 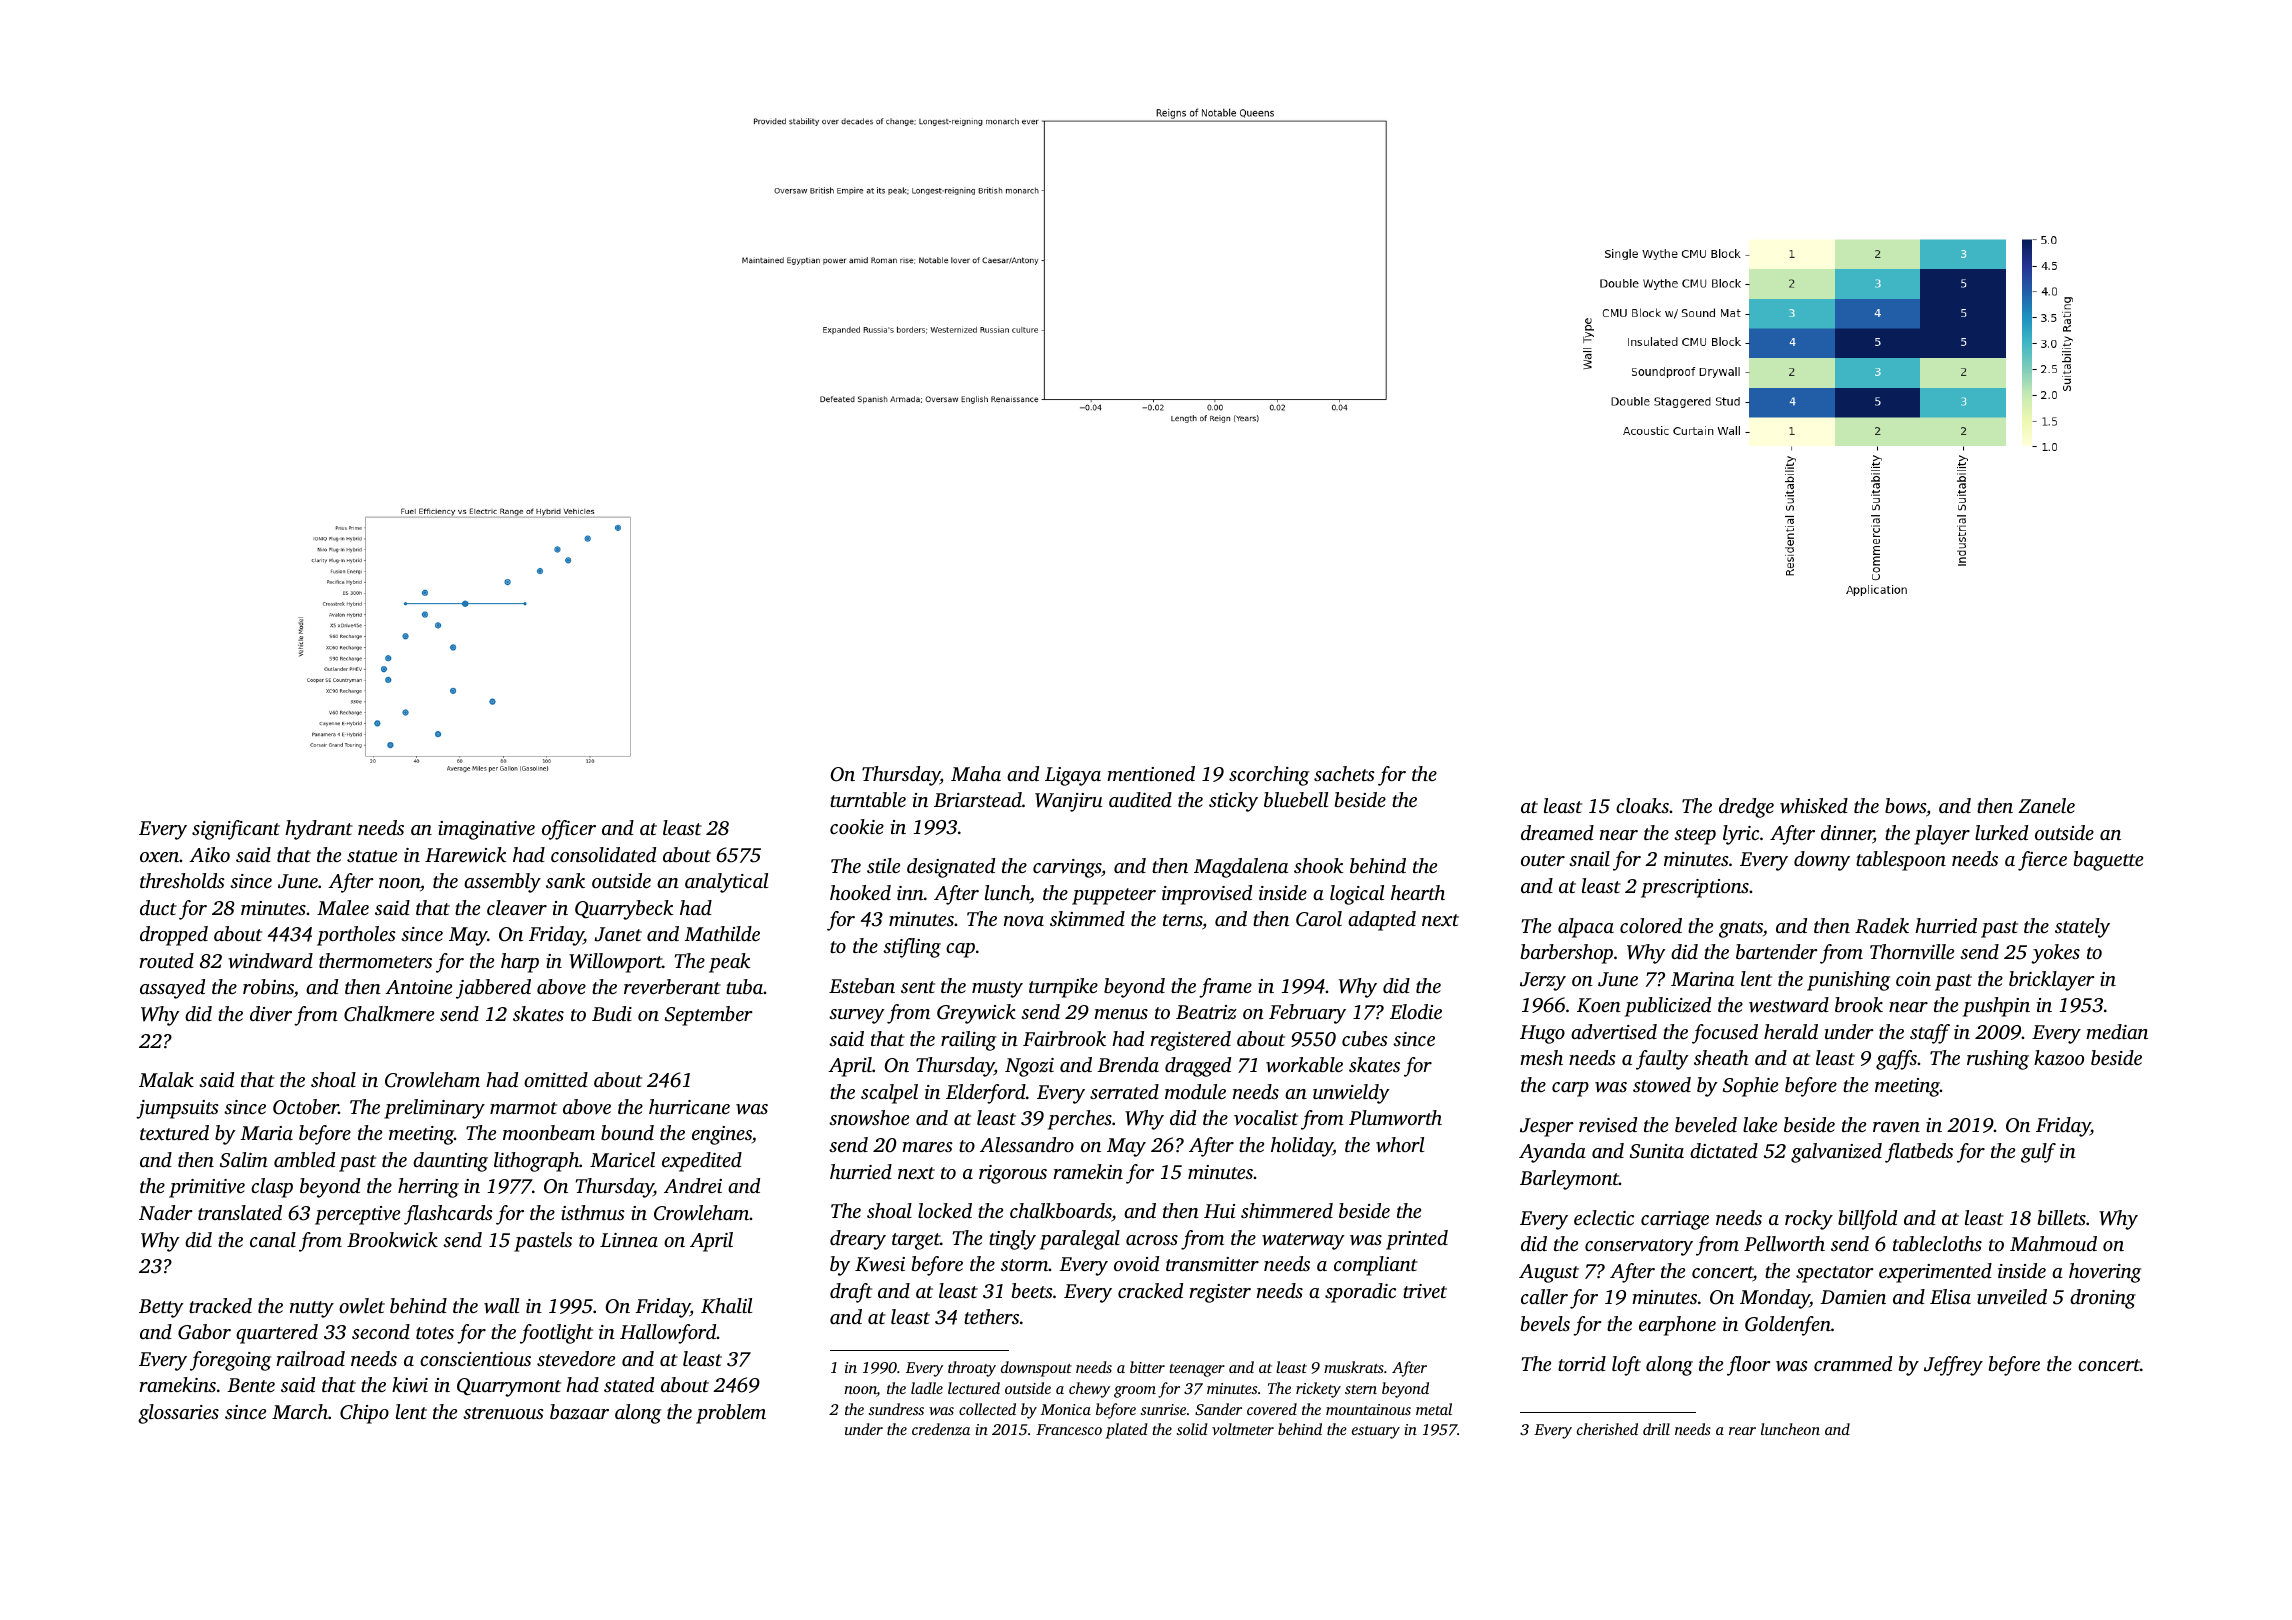 I want to click on translated, so click(x=240, y=1212).
